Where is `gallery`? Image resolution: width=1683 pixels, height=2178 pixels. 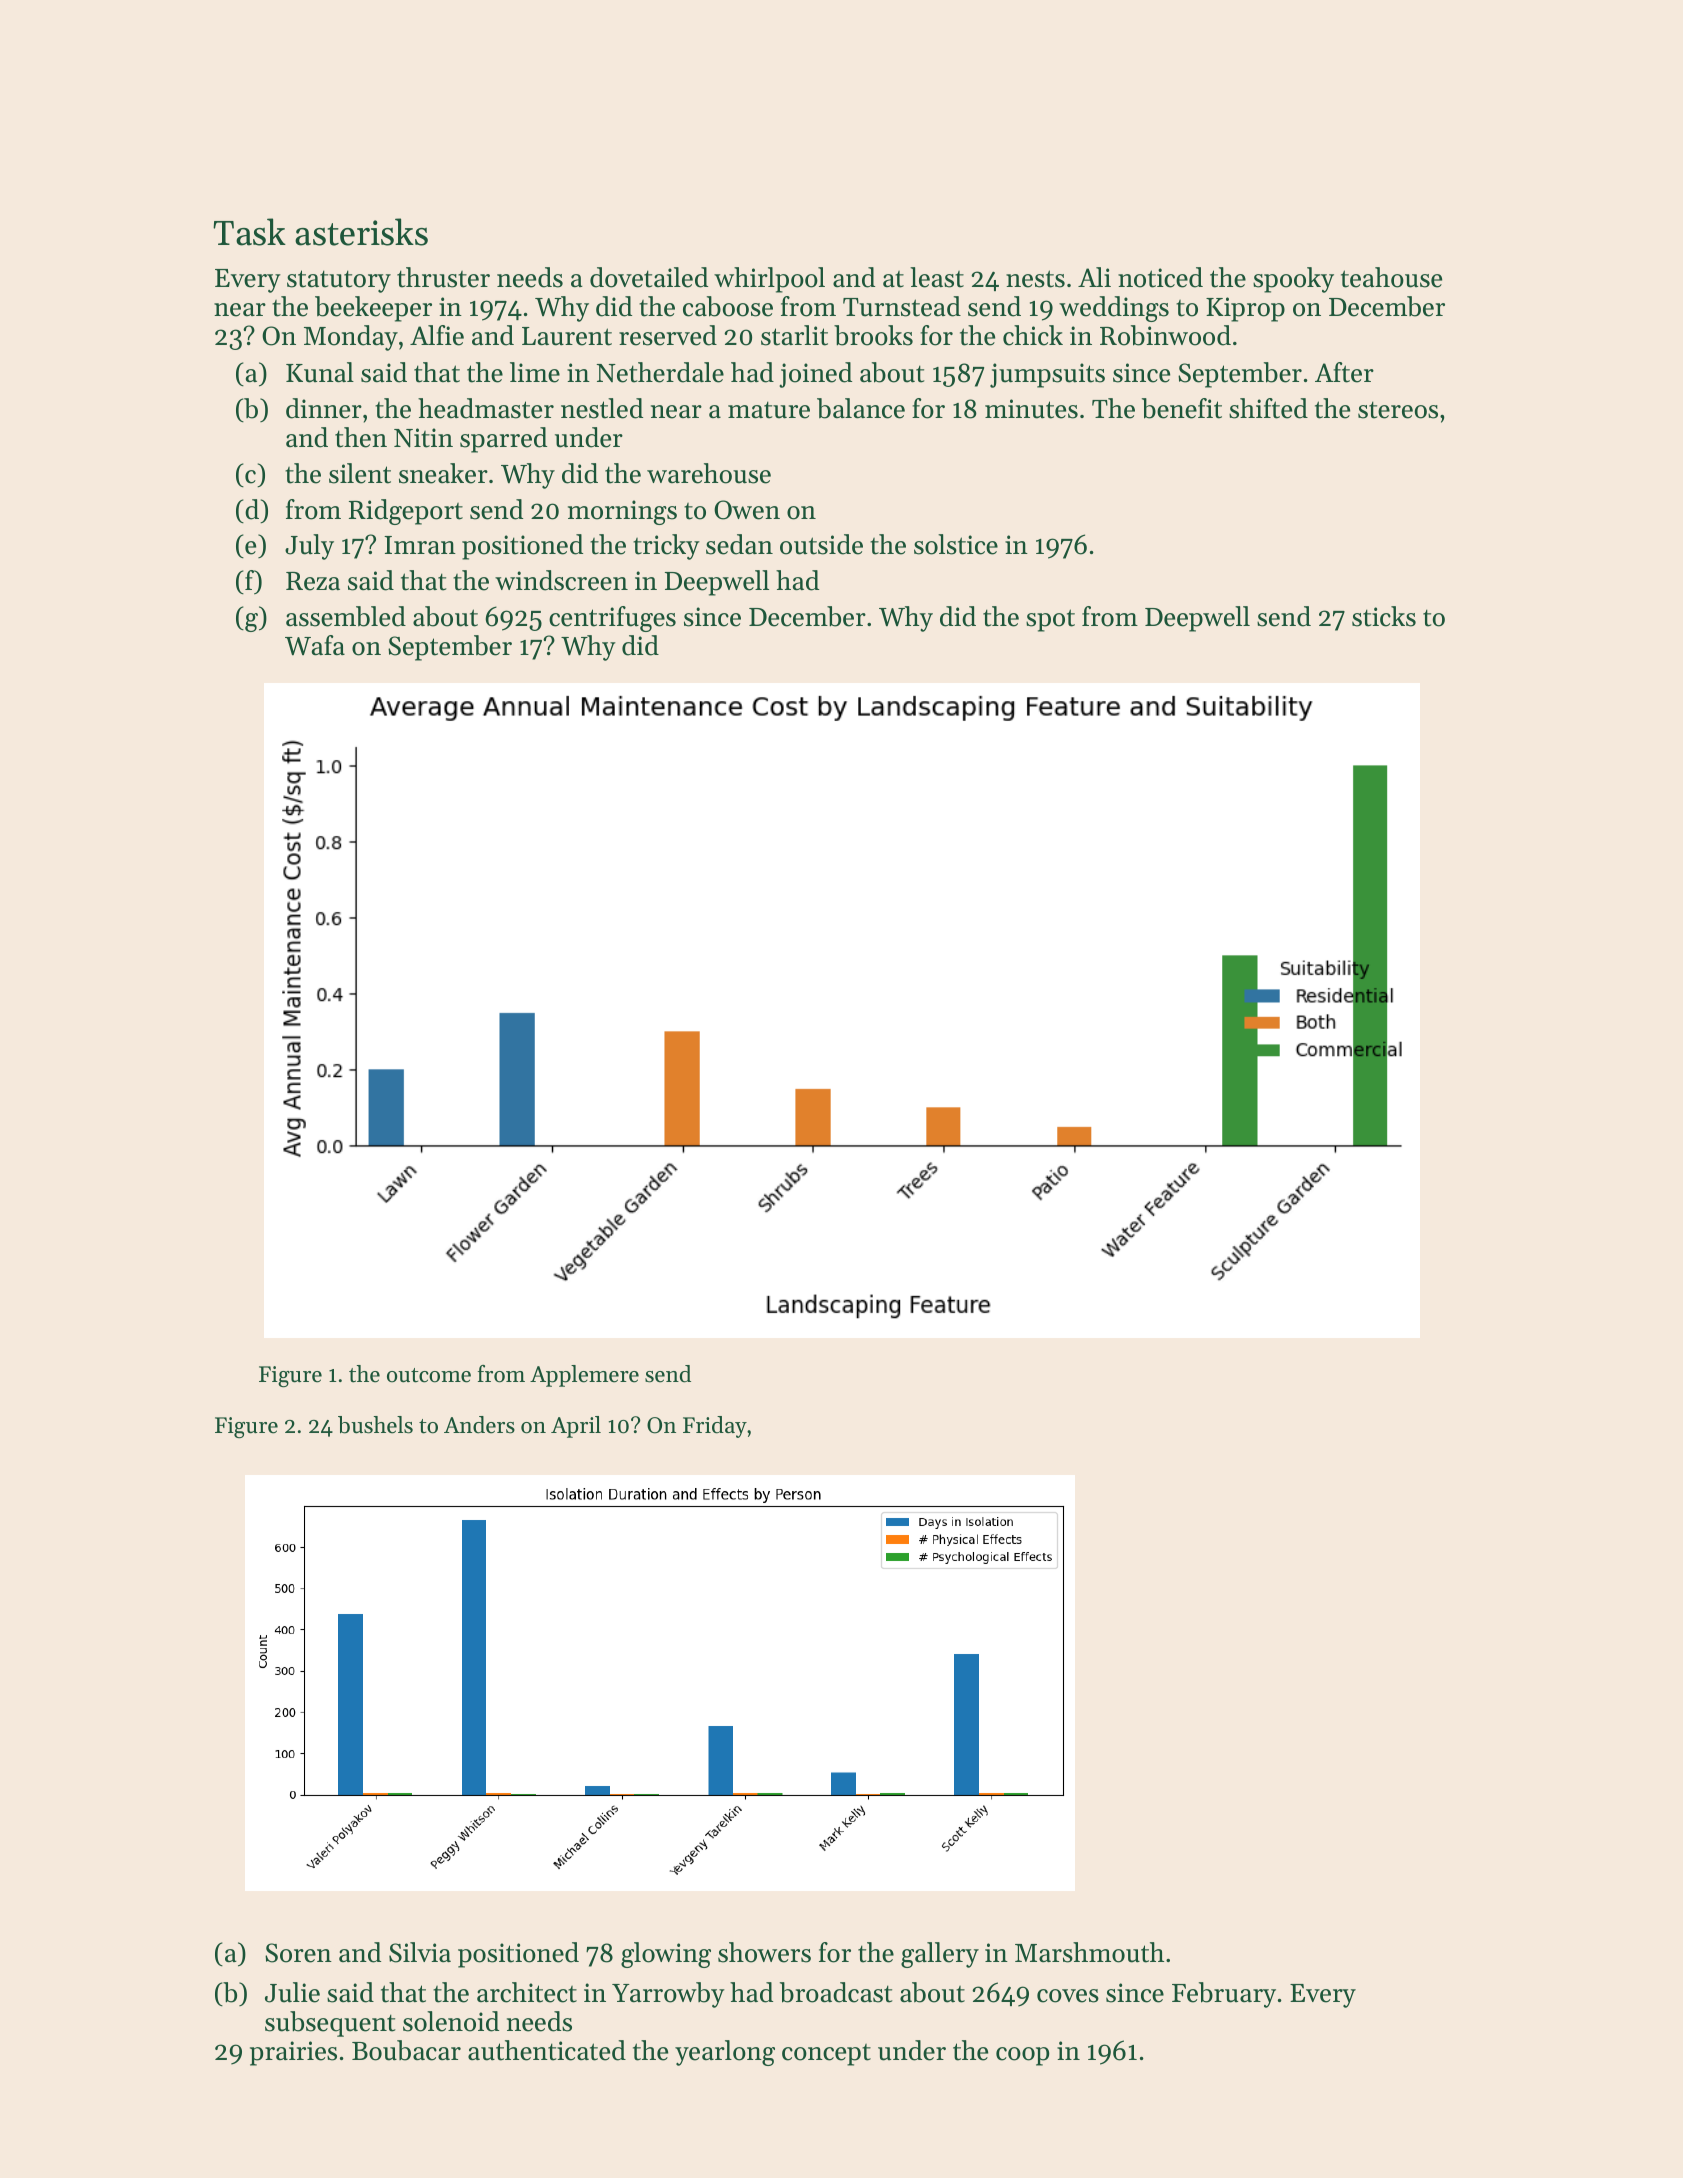 gallery is located at coordinates (940, 1955).
